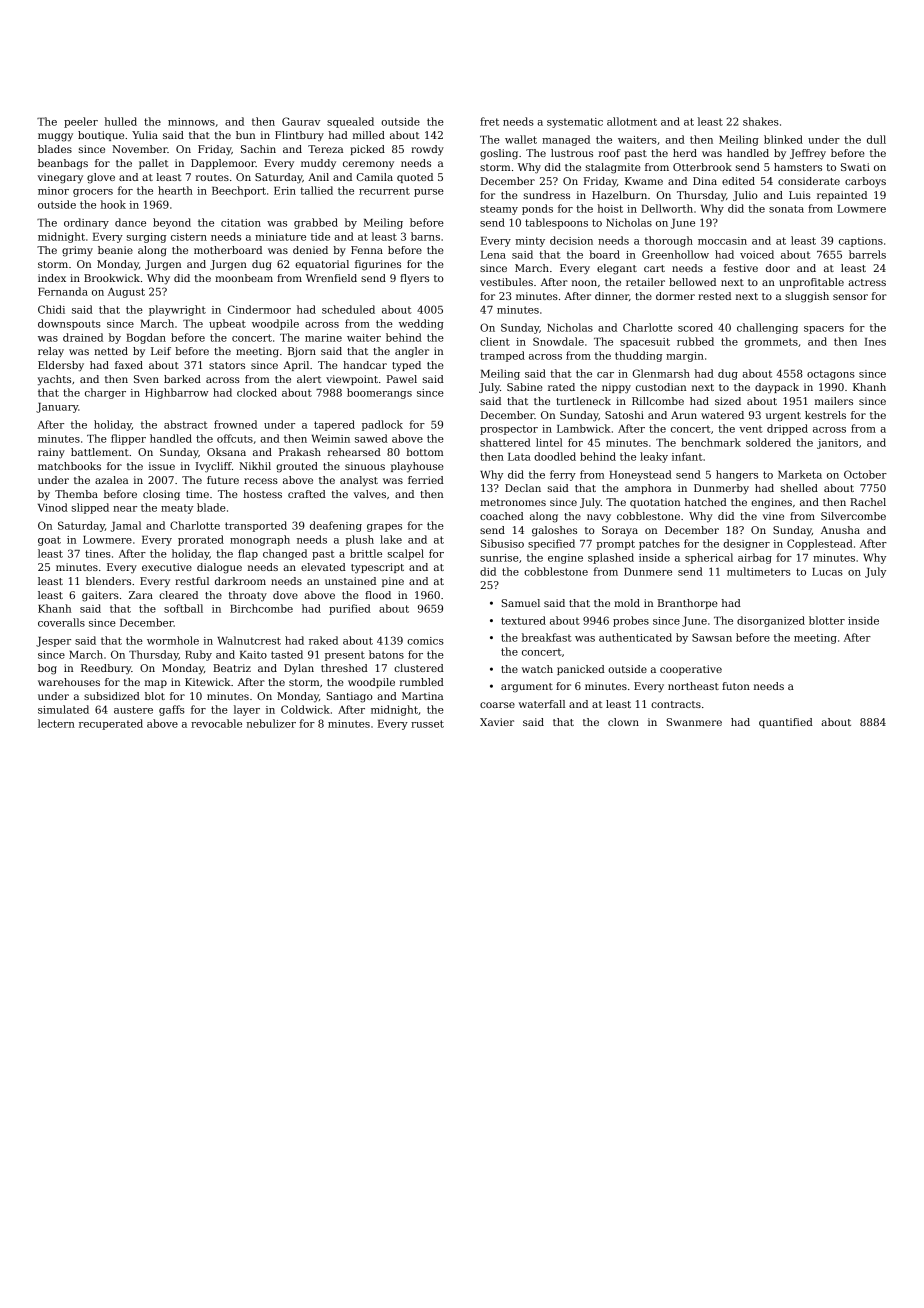  What do you see at coordinates (161, 351) in the screenshot?
I see `Leif` at bounding box center [161, 351].
